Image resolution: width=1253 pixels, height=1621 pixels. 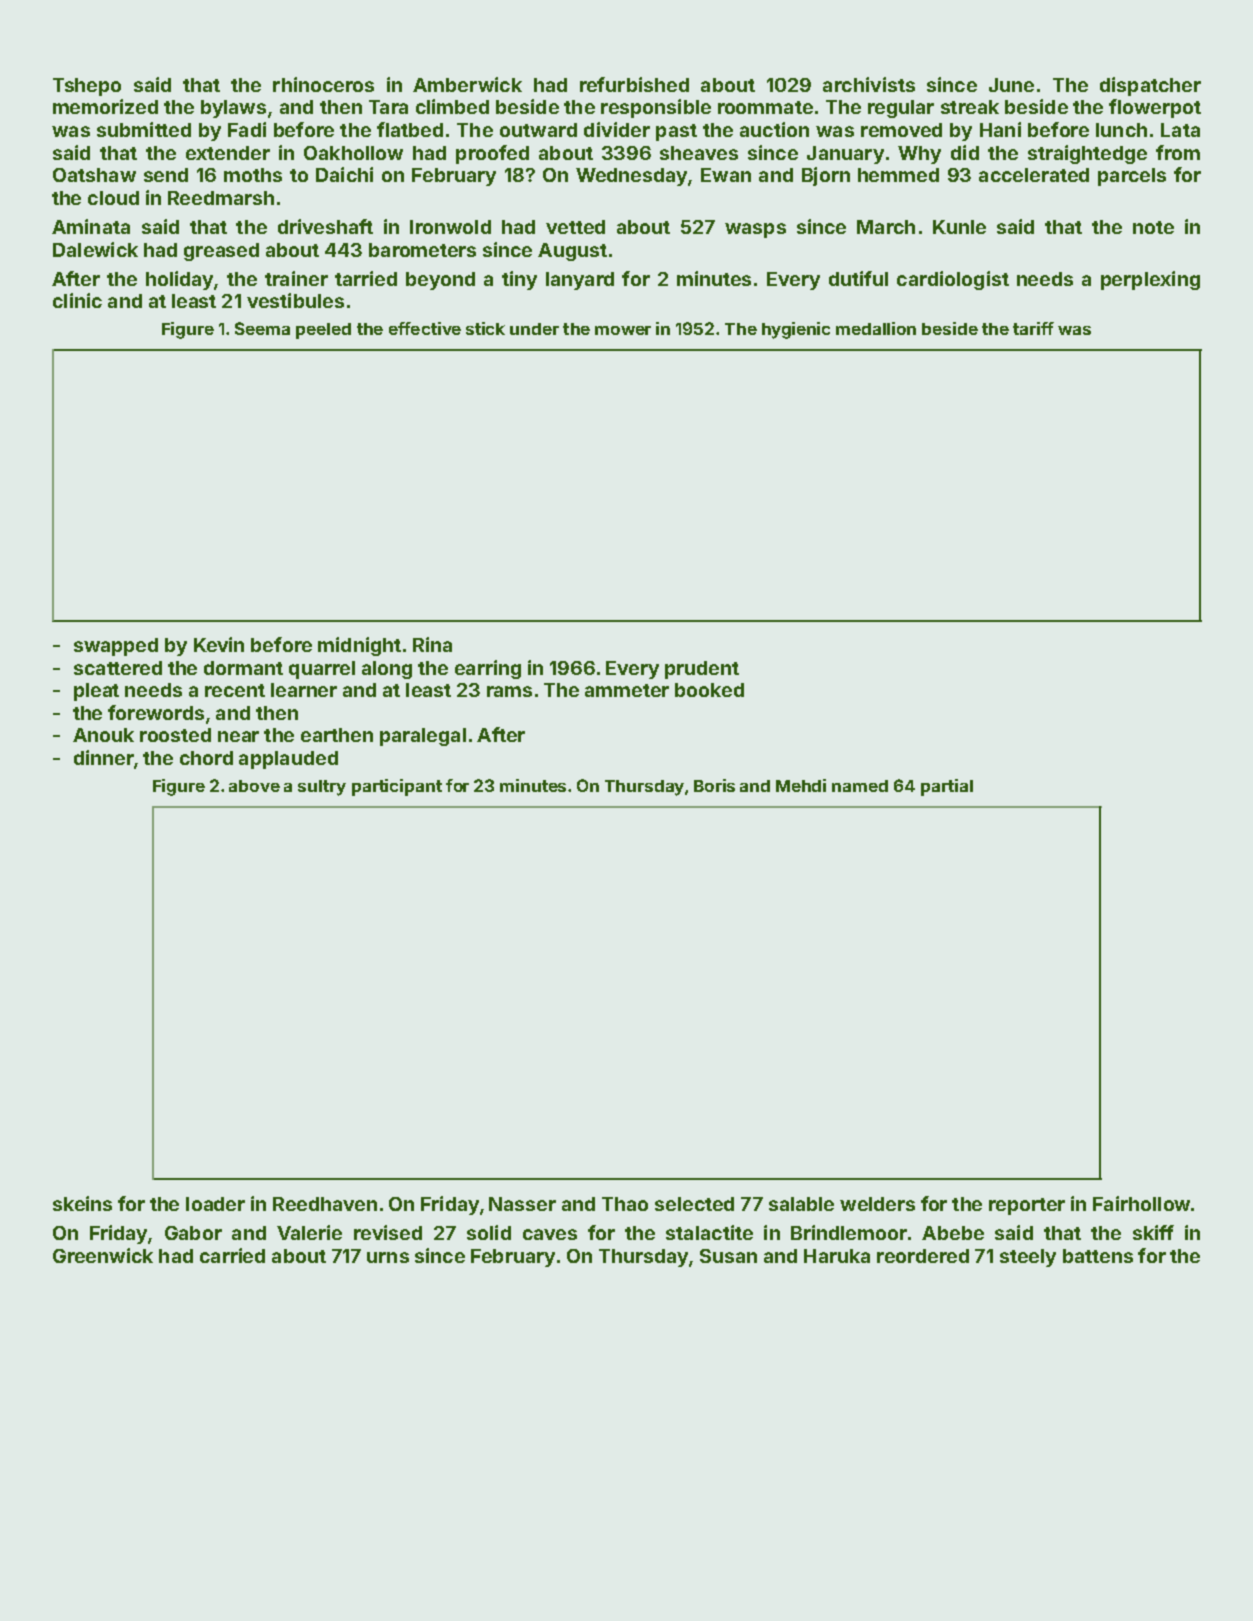 What do you see at coordinates (702, 670) in the page?
I see `prudent` at bounding box center [702, 670].
